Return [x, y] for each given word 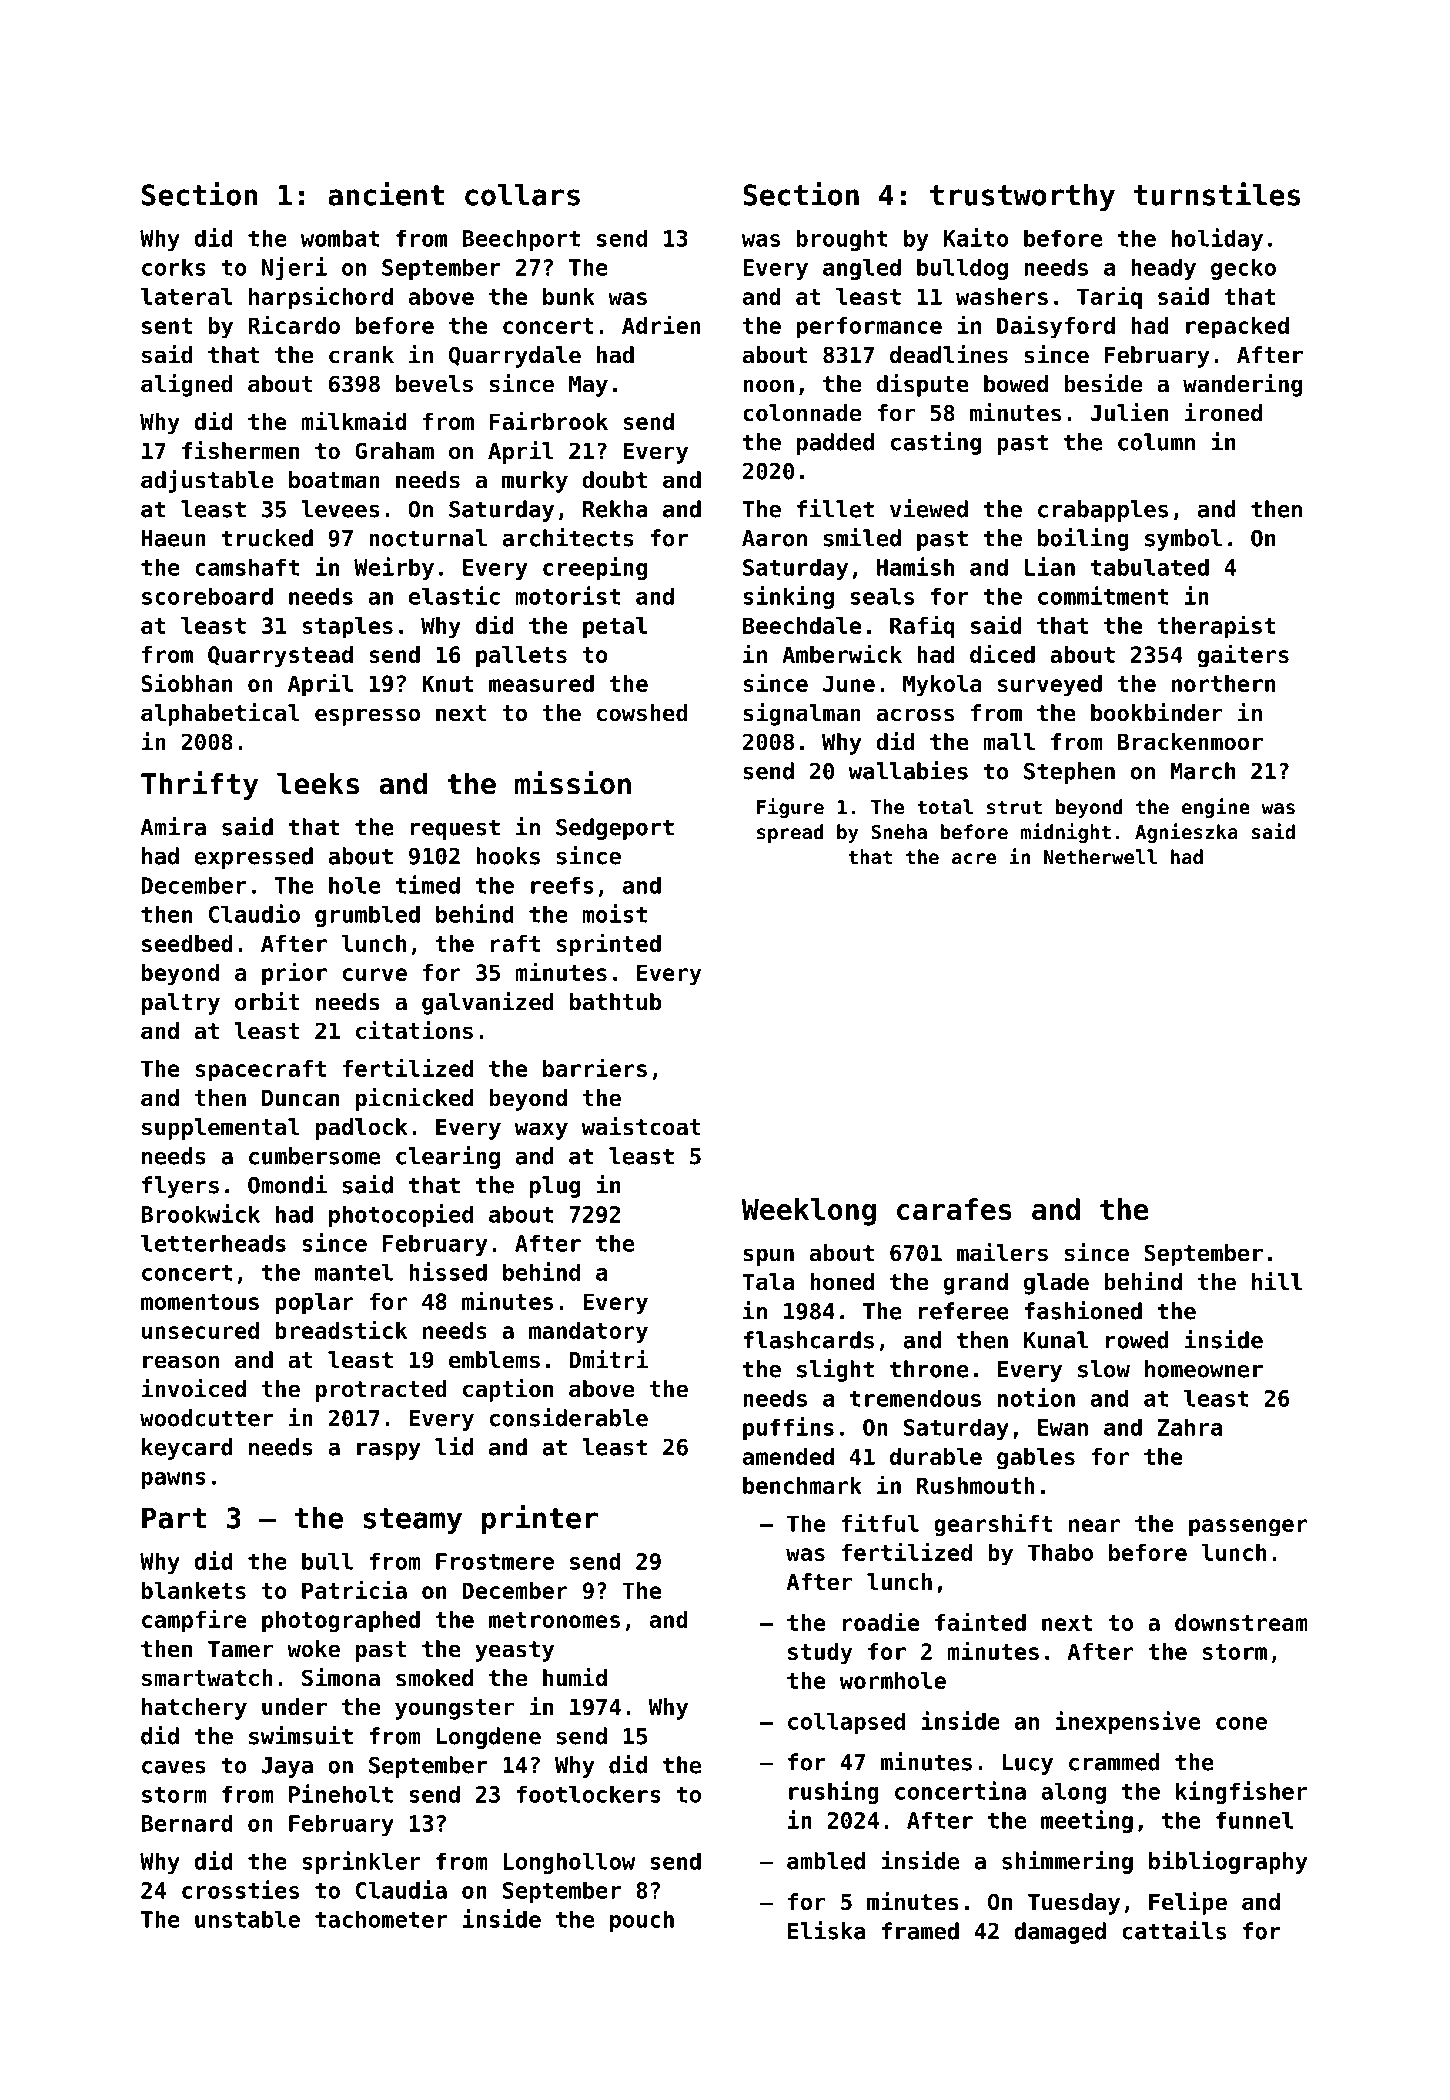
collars [522, 195]
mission [573, 783]
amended [788, 1456]
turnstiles [1217, 194]
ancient [386, 194]
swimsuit [301, 1735]
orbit [267, 1001]
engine [1216, 808]
